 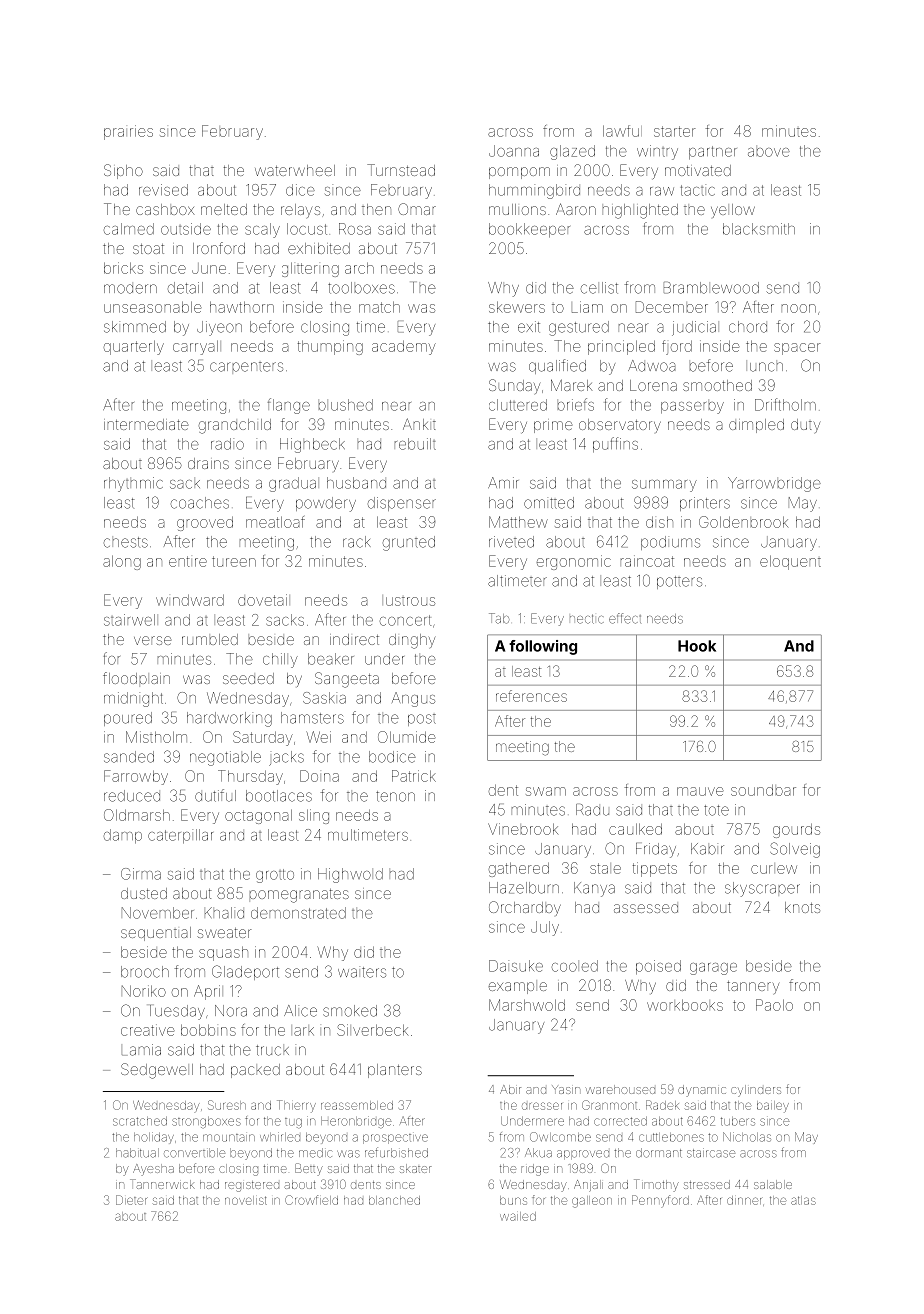 What do you see at coordinates (542, 1106) in the screenshot?
I see `dresser` at bounding box center [542, 1106].
